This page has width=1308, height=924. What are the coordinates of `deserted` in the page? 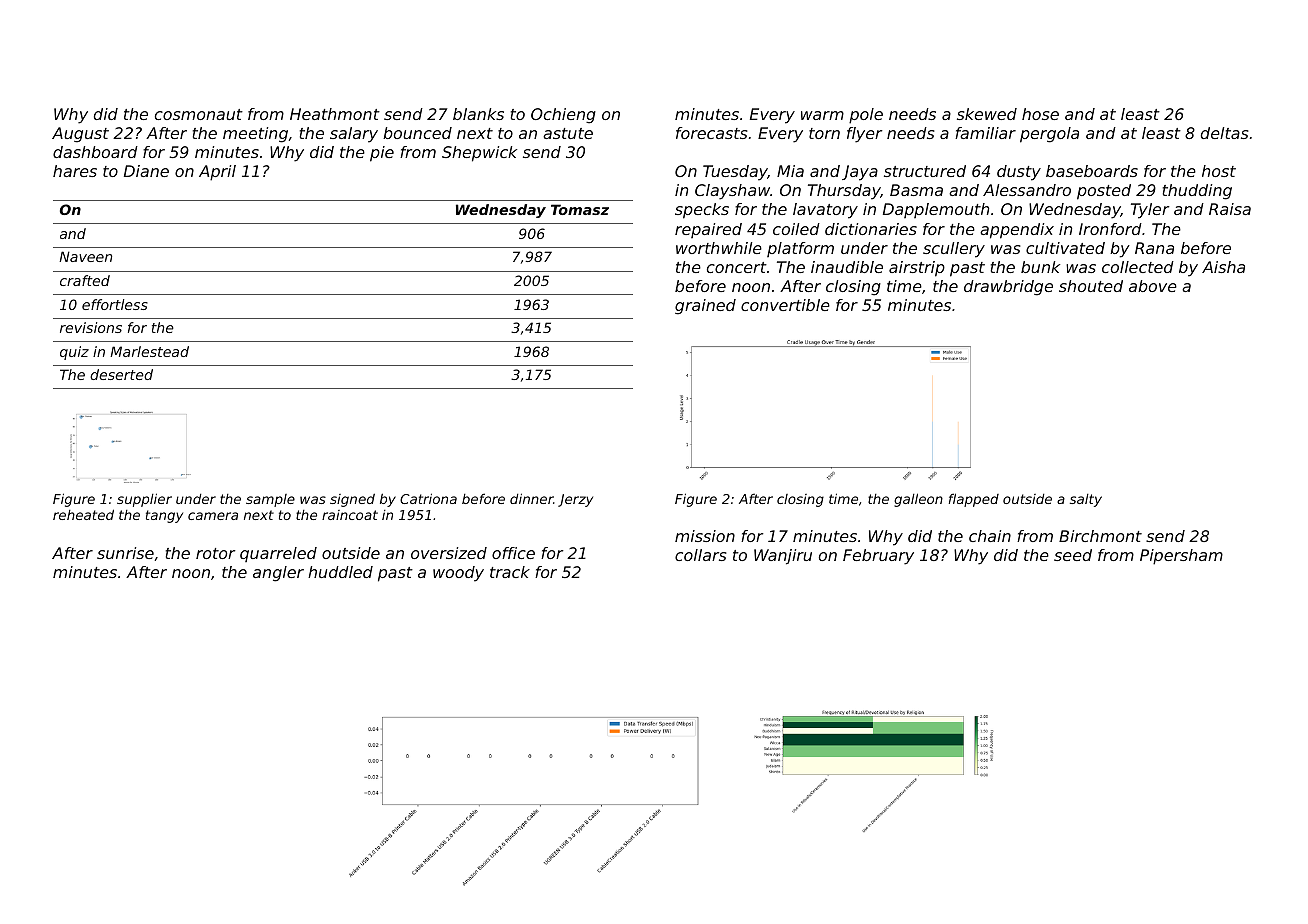 It's located at (121, 374).
